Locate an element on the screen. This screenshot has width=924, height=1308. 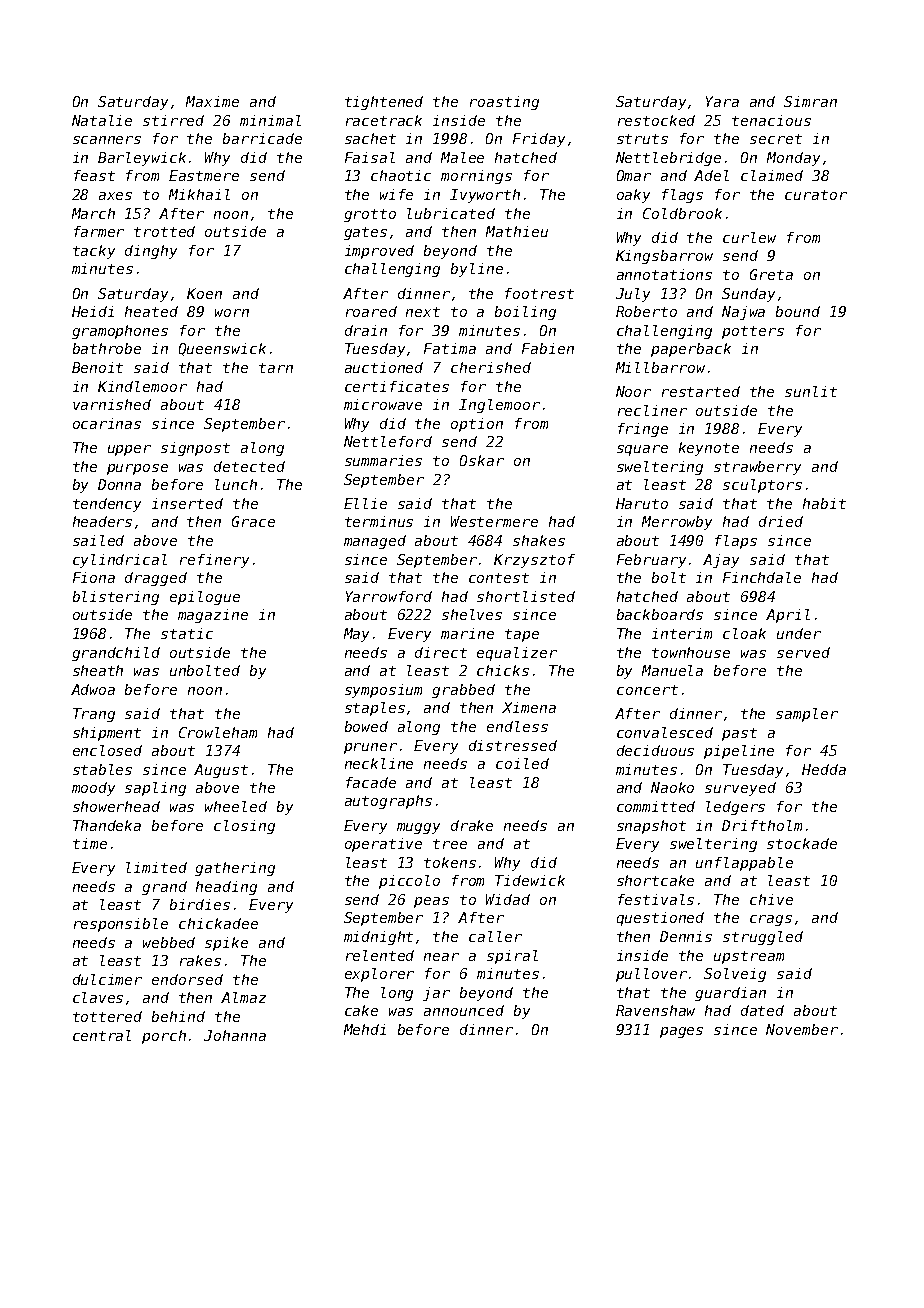
Westermere is located at coordinates (494, 521).
